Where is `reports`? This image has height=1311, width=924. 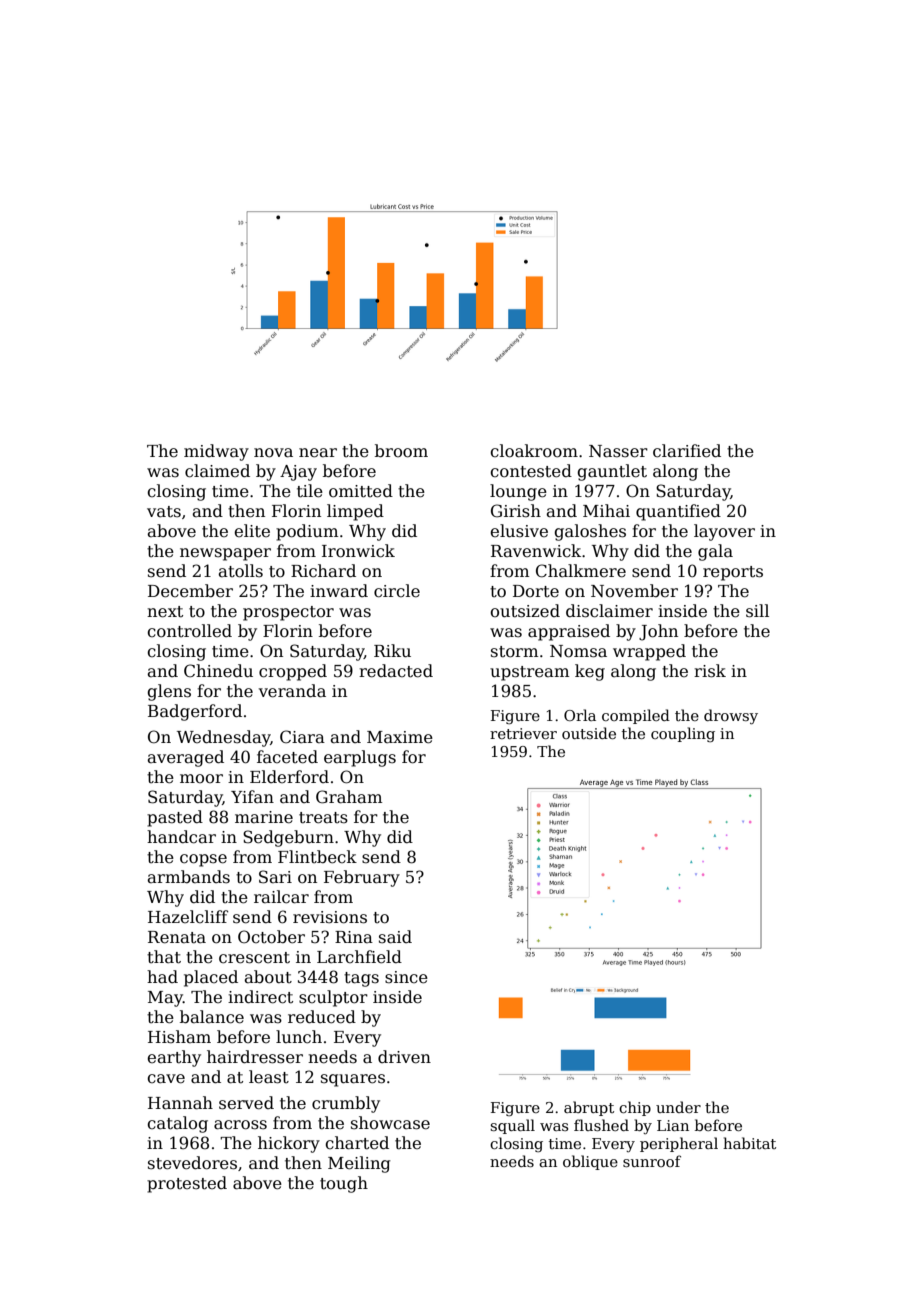 reports is located at coordinates (733, 573).
